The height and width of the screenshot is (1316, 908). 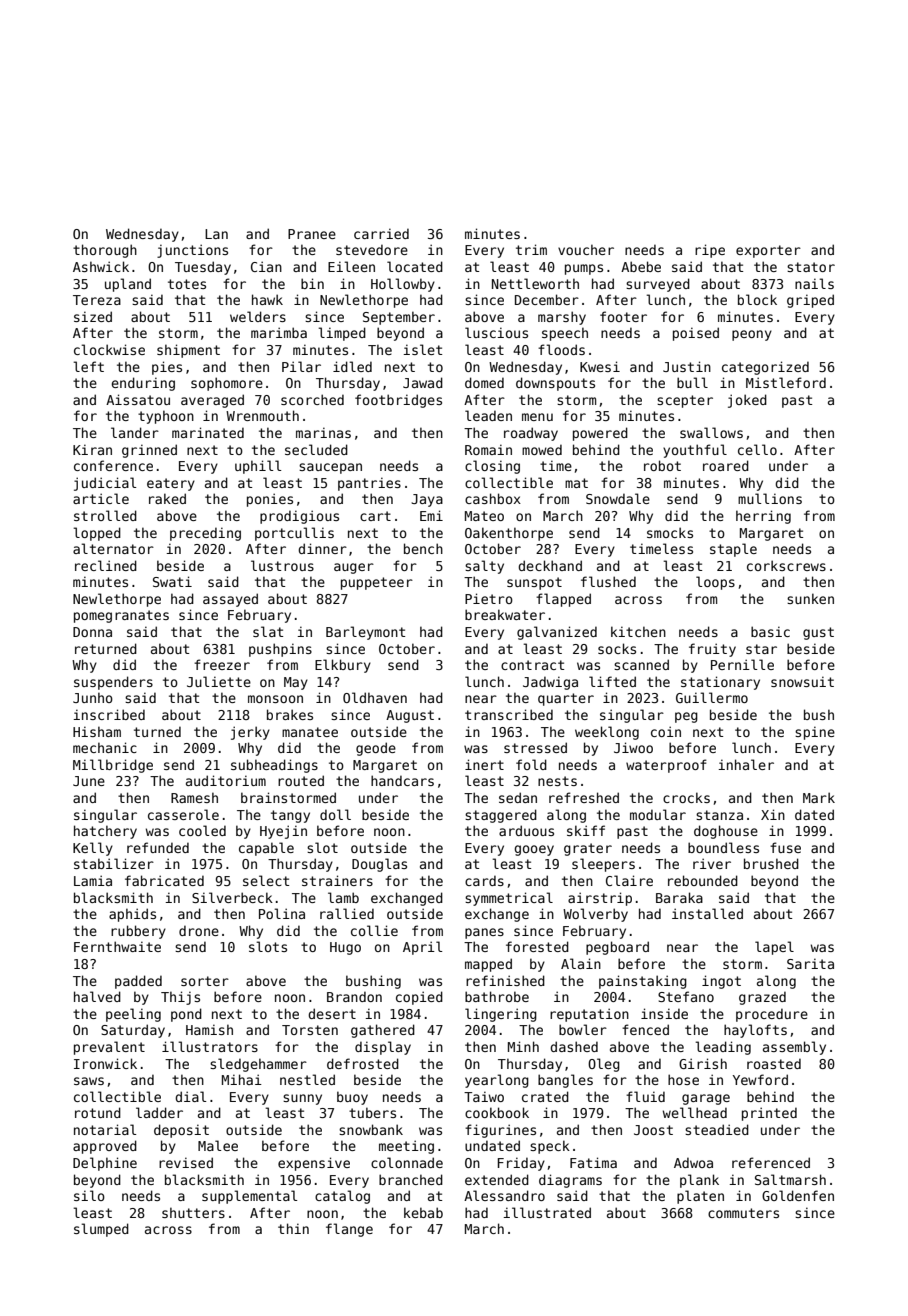 What do you see at coordinates (210, 1046) in the screenshot?
I see `illustrators` at bounding box center [210, 1046].
